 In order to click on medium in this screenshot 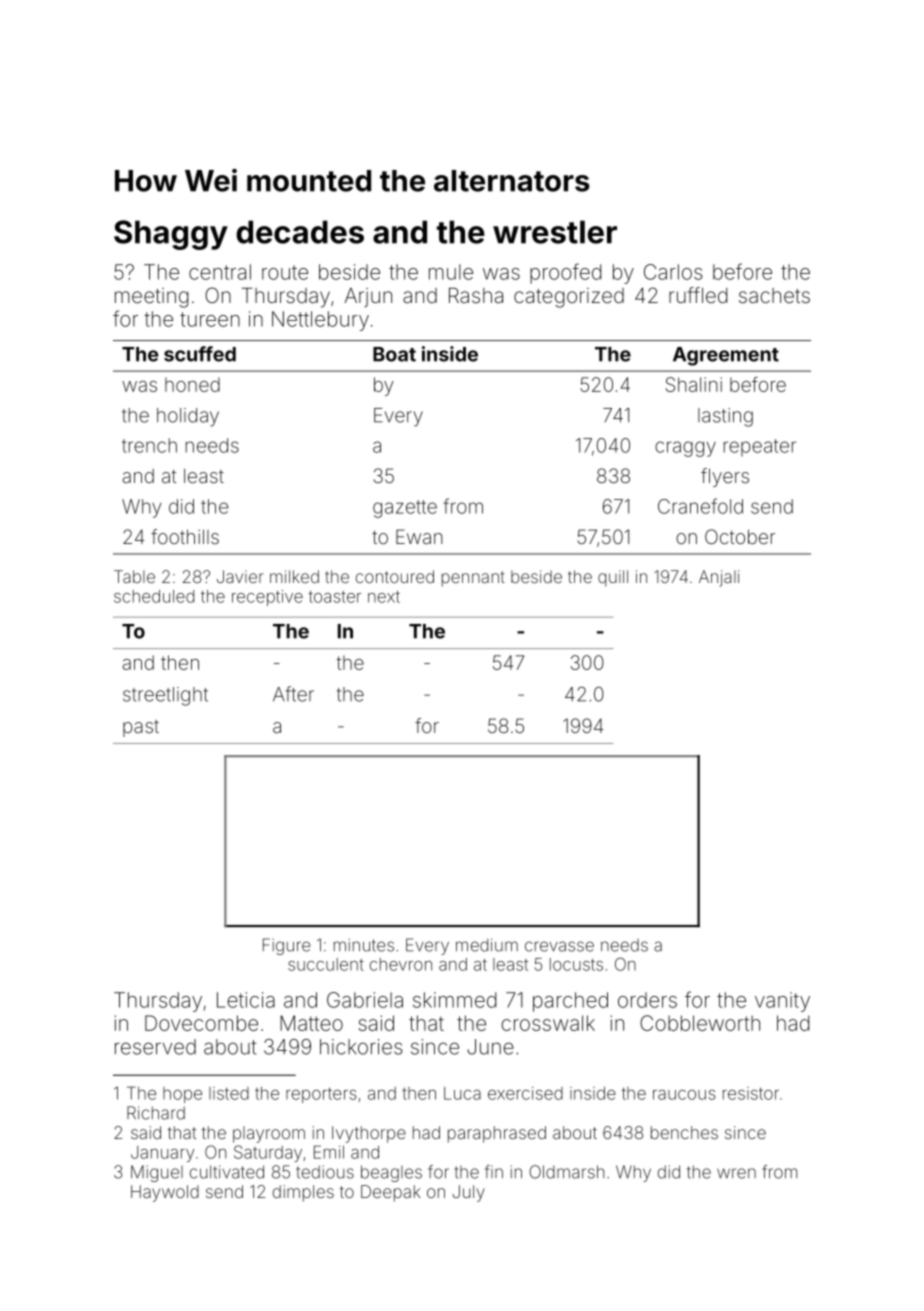, I will do `click(487, 945)`.
